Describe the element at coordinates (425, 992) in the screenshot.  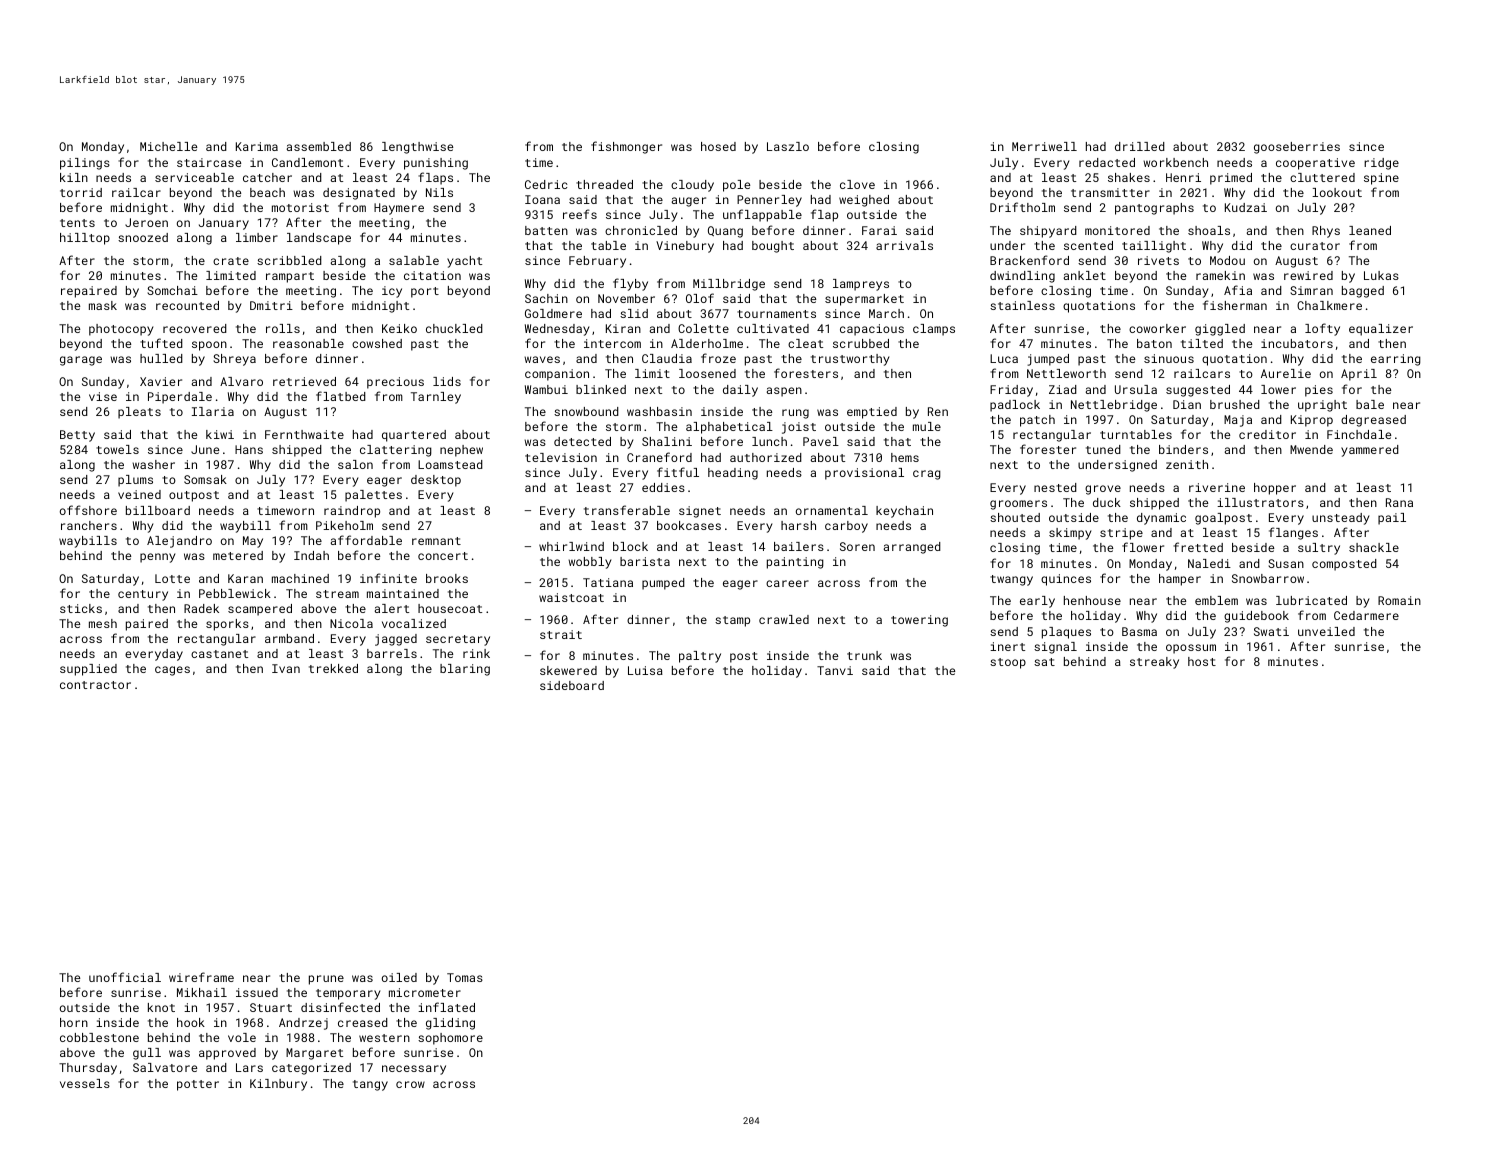
I see `micrometer` at that location.
